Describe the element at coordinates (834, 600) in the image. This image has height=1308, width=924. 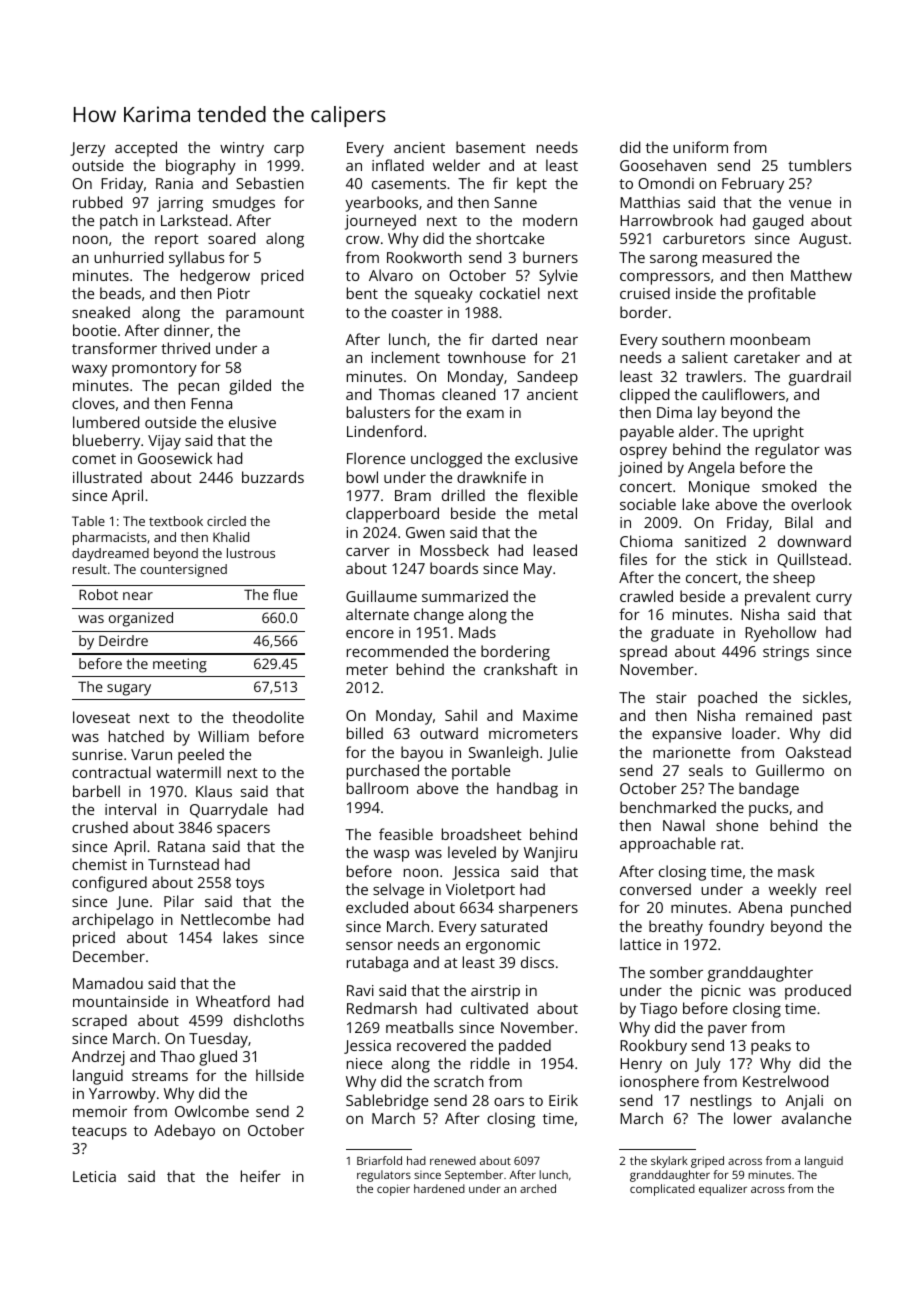
I see `curry` at that location.
